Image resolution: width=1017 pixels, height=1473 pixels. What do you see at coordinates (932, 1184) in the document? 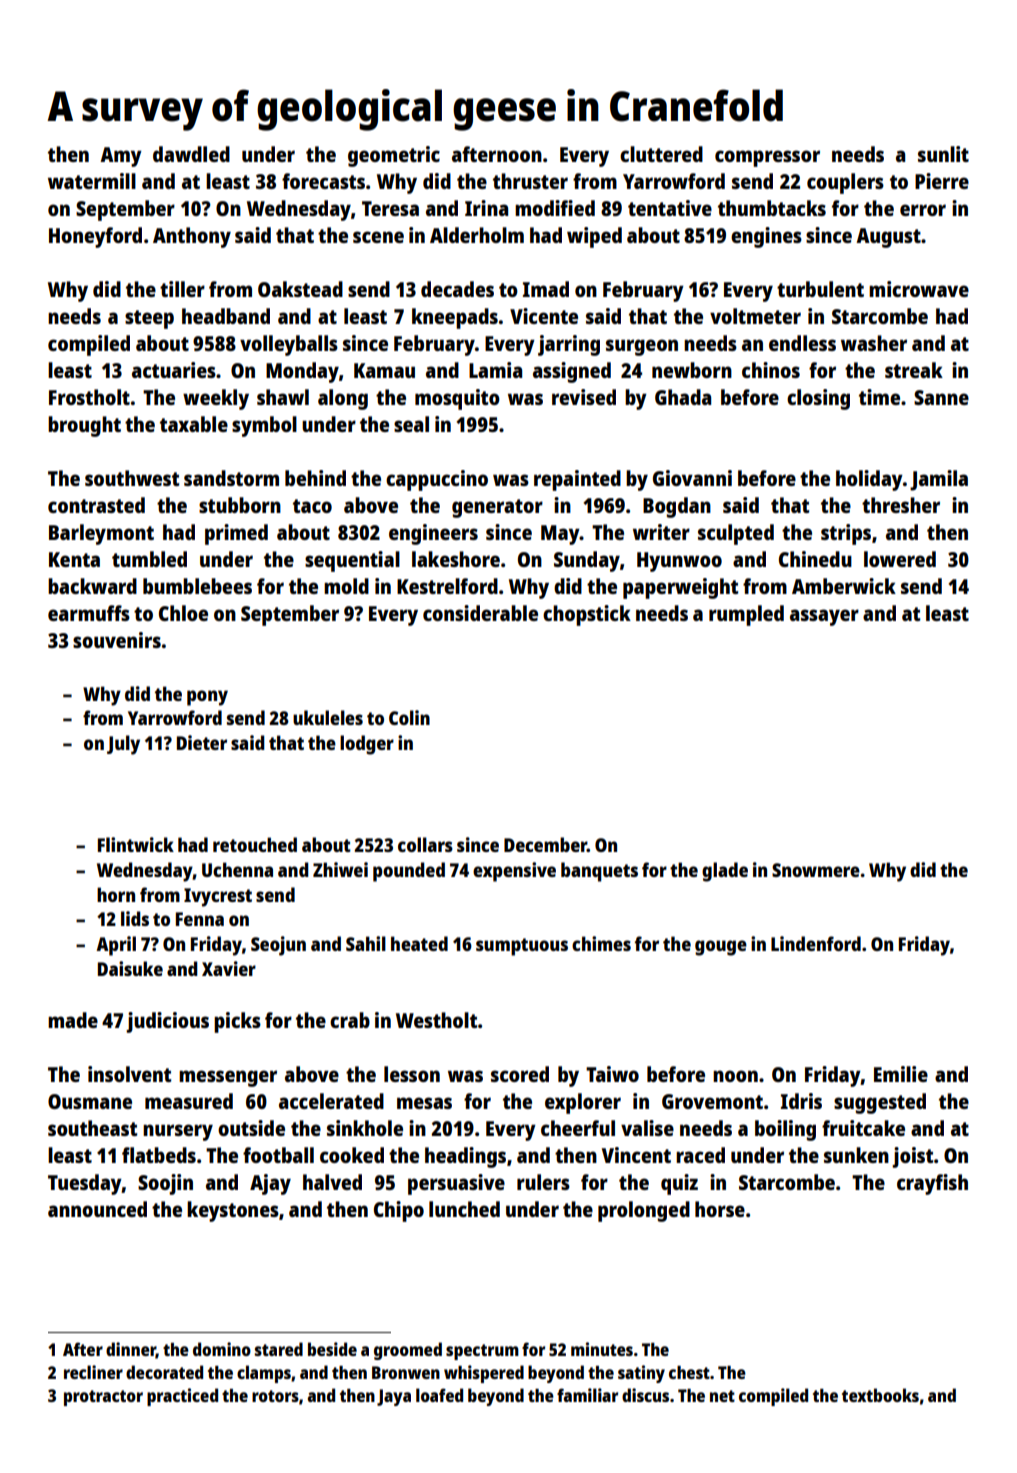
I see `crayfish` at bounding box center [932, 1184].
